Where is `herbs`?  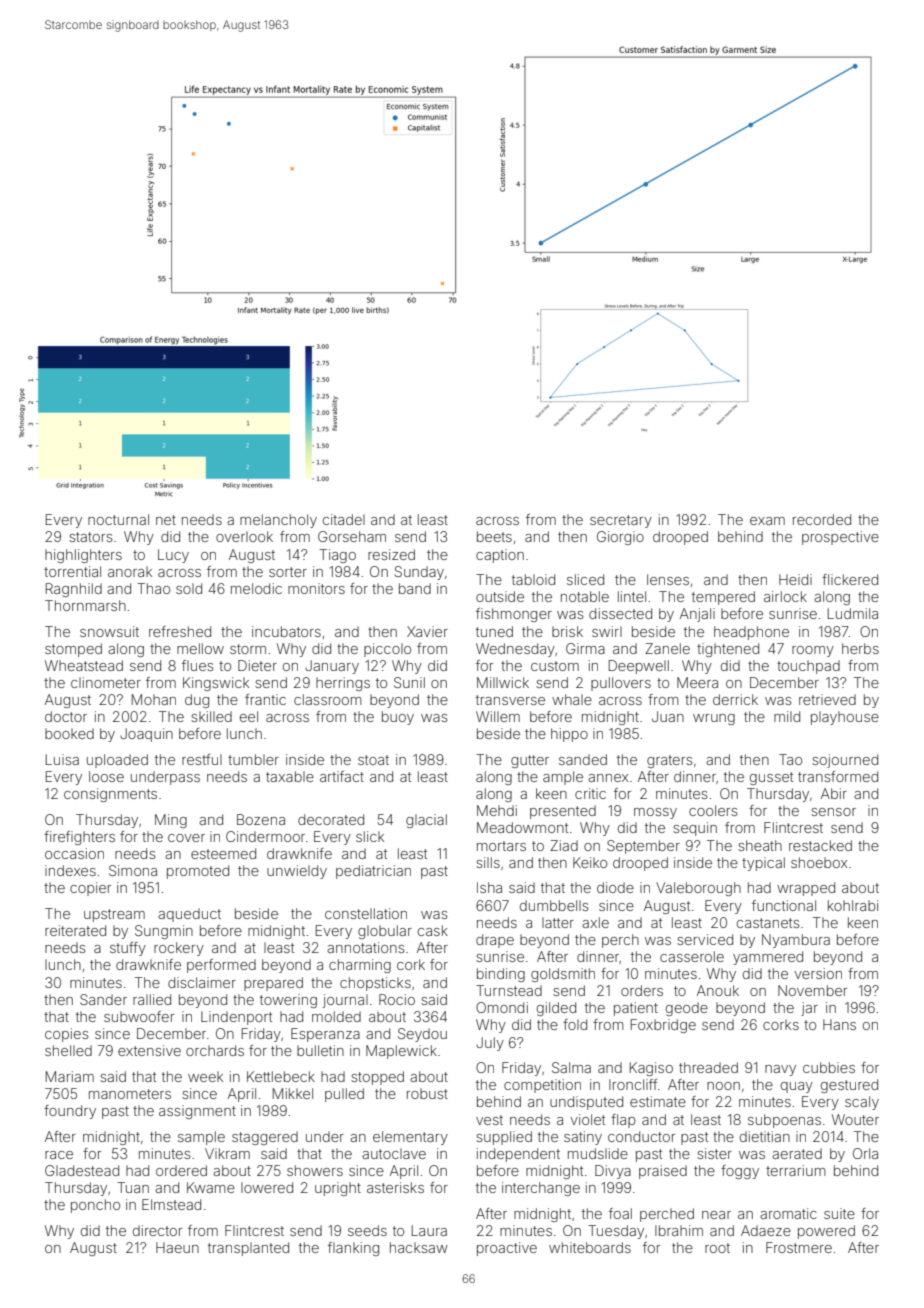 herbs is located at coordinates (860, 648).
